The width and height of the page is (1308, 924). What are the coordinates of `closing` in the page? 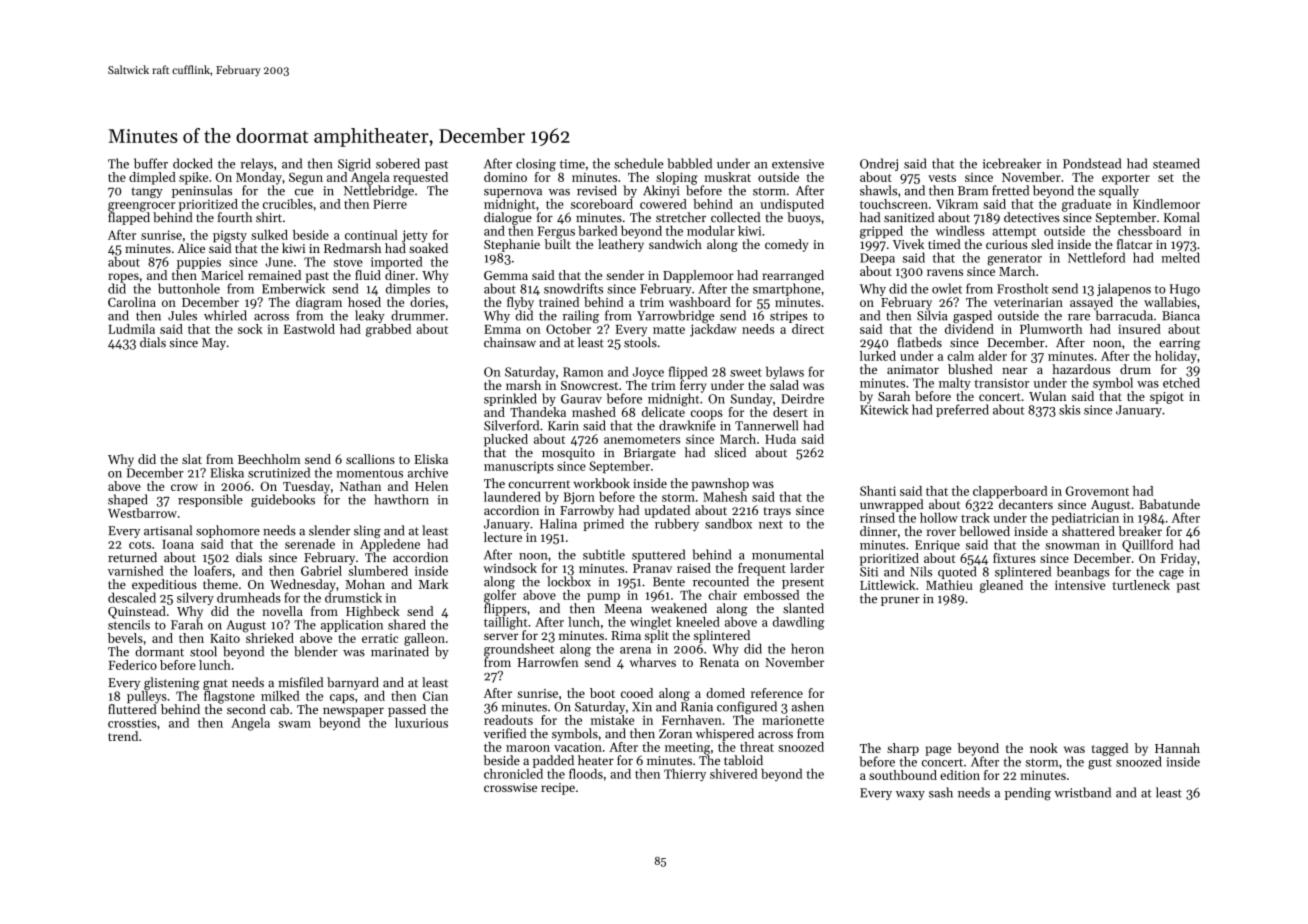 It's located at (536, 165).
